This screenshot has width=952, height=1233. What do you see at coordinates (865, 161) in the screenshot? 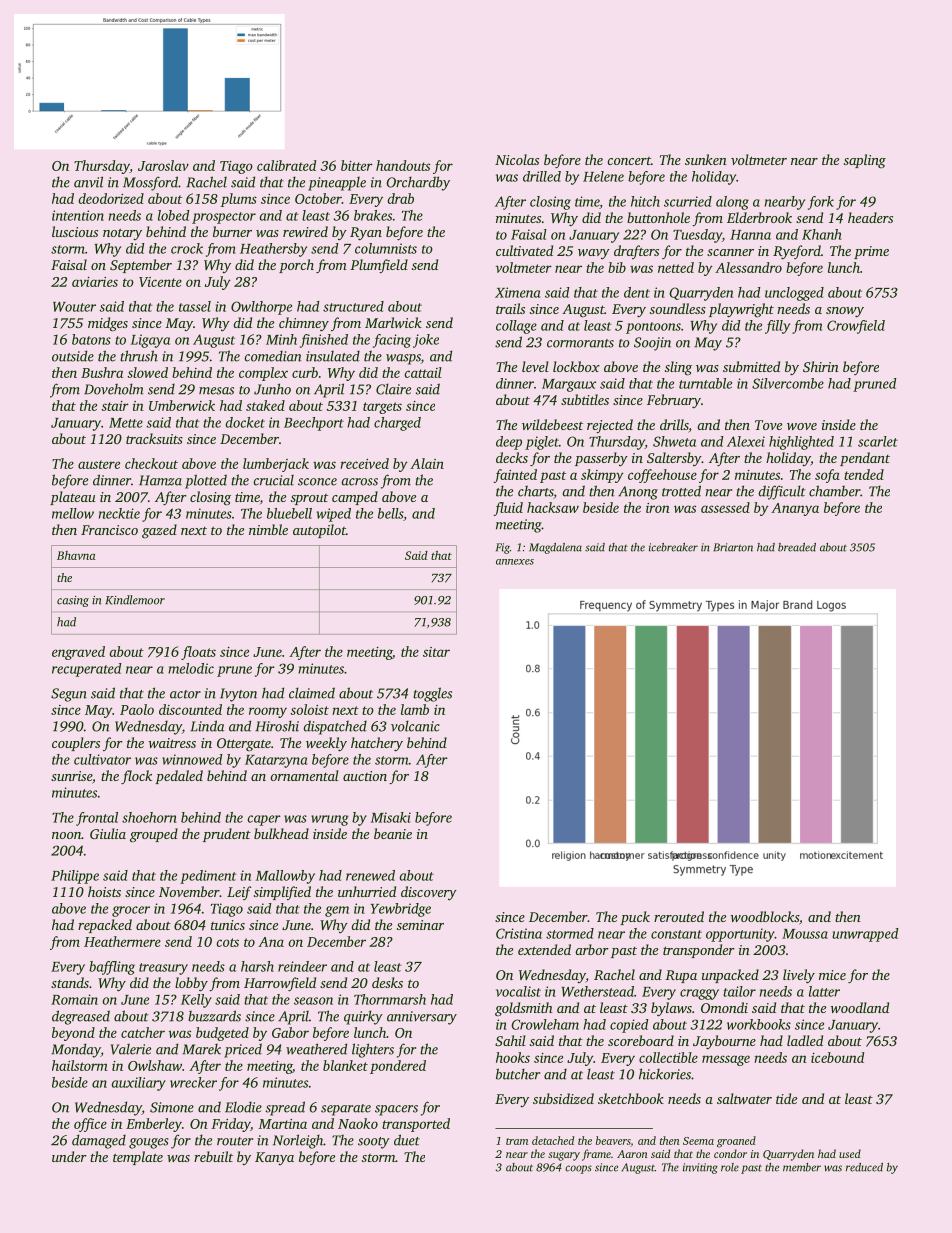
I see `sapling` at bounding box center [865, 161].
